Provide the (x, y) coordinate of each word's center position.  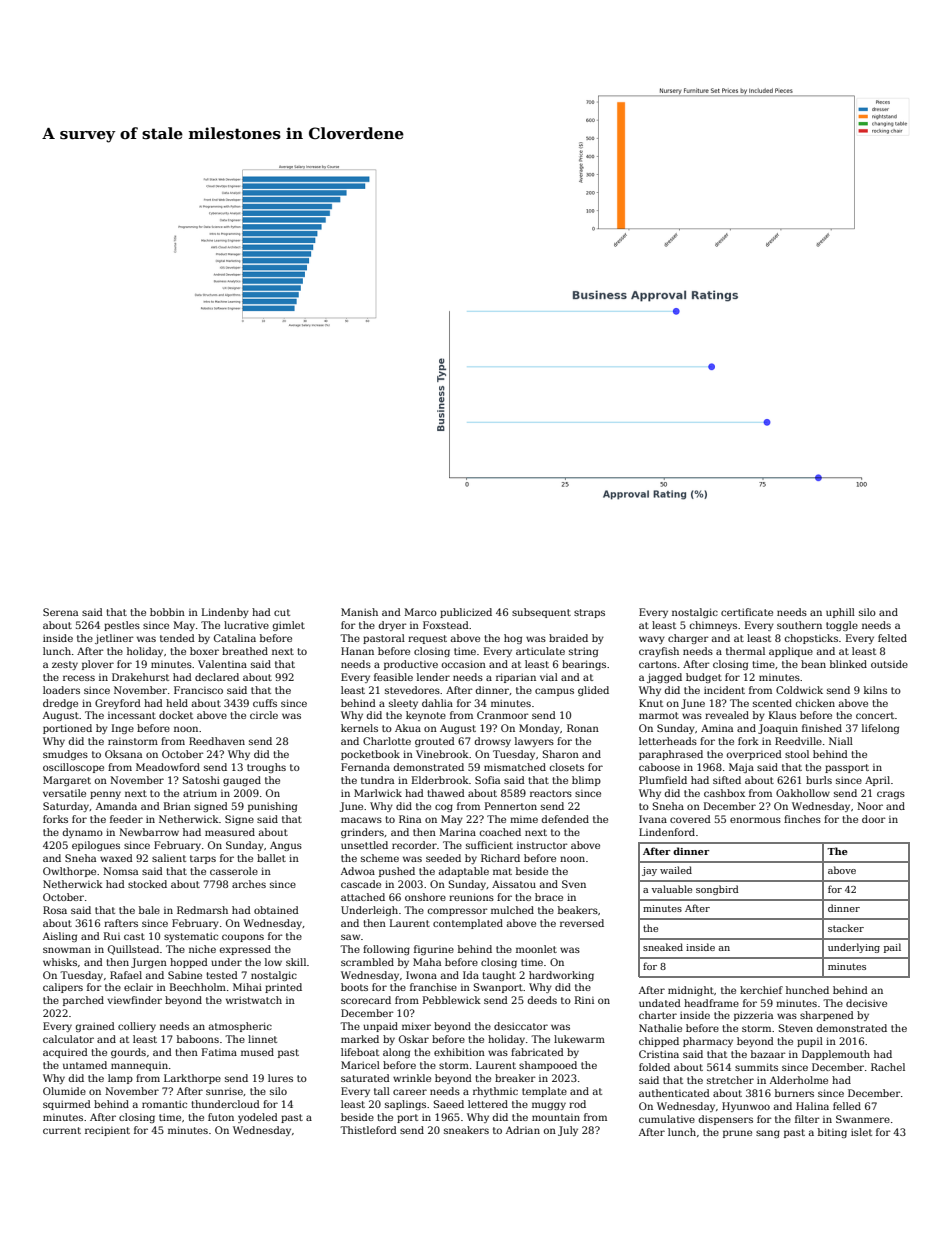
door (874, 819)
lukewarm (579, 1039)
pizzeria (753, 1016)
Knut (651, 703)
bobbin (167, 612)
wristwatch (254, 1000)
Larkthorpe (192, 1079)
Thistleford (368, 1130)
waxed (116, 858)
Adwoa (358, 871)
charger (688, 639)
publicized (466, 613)
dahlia (437, 703)
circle (264, 715)
